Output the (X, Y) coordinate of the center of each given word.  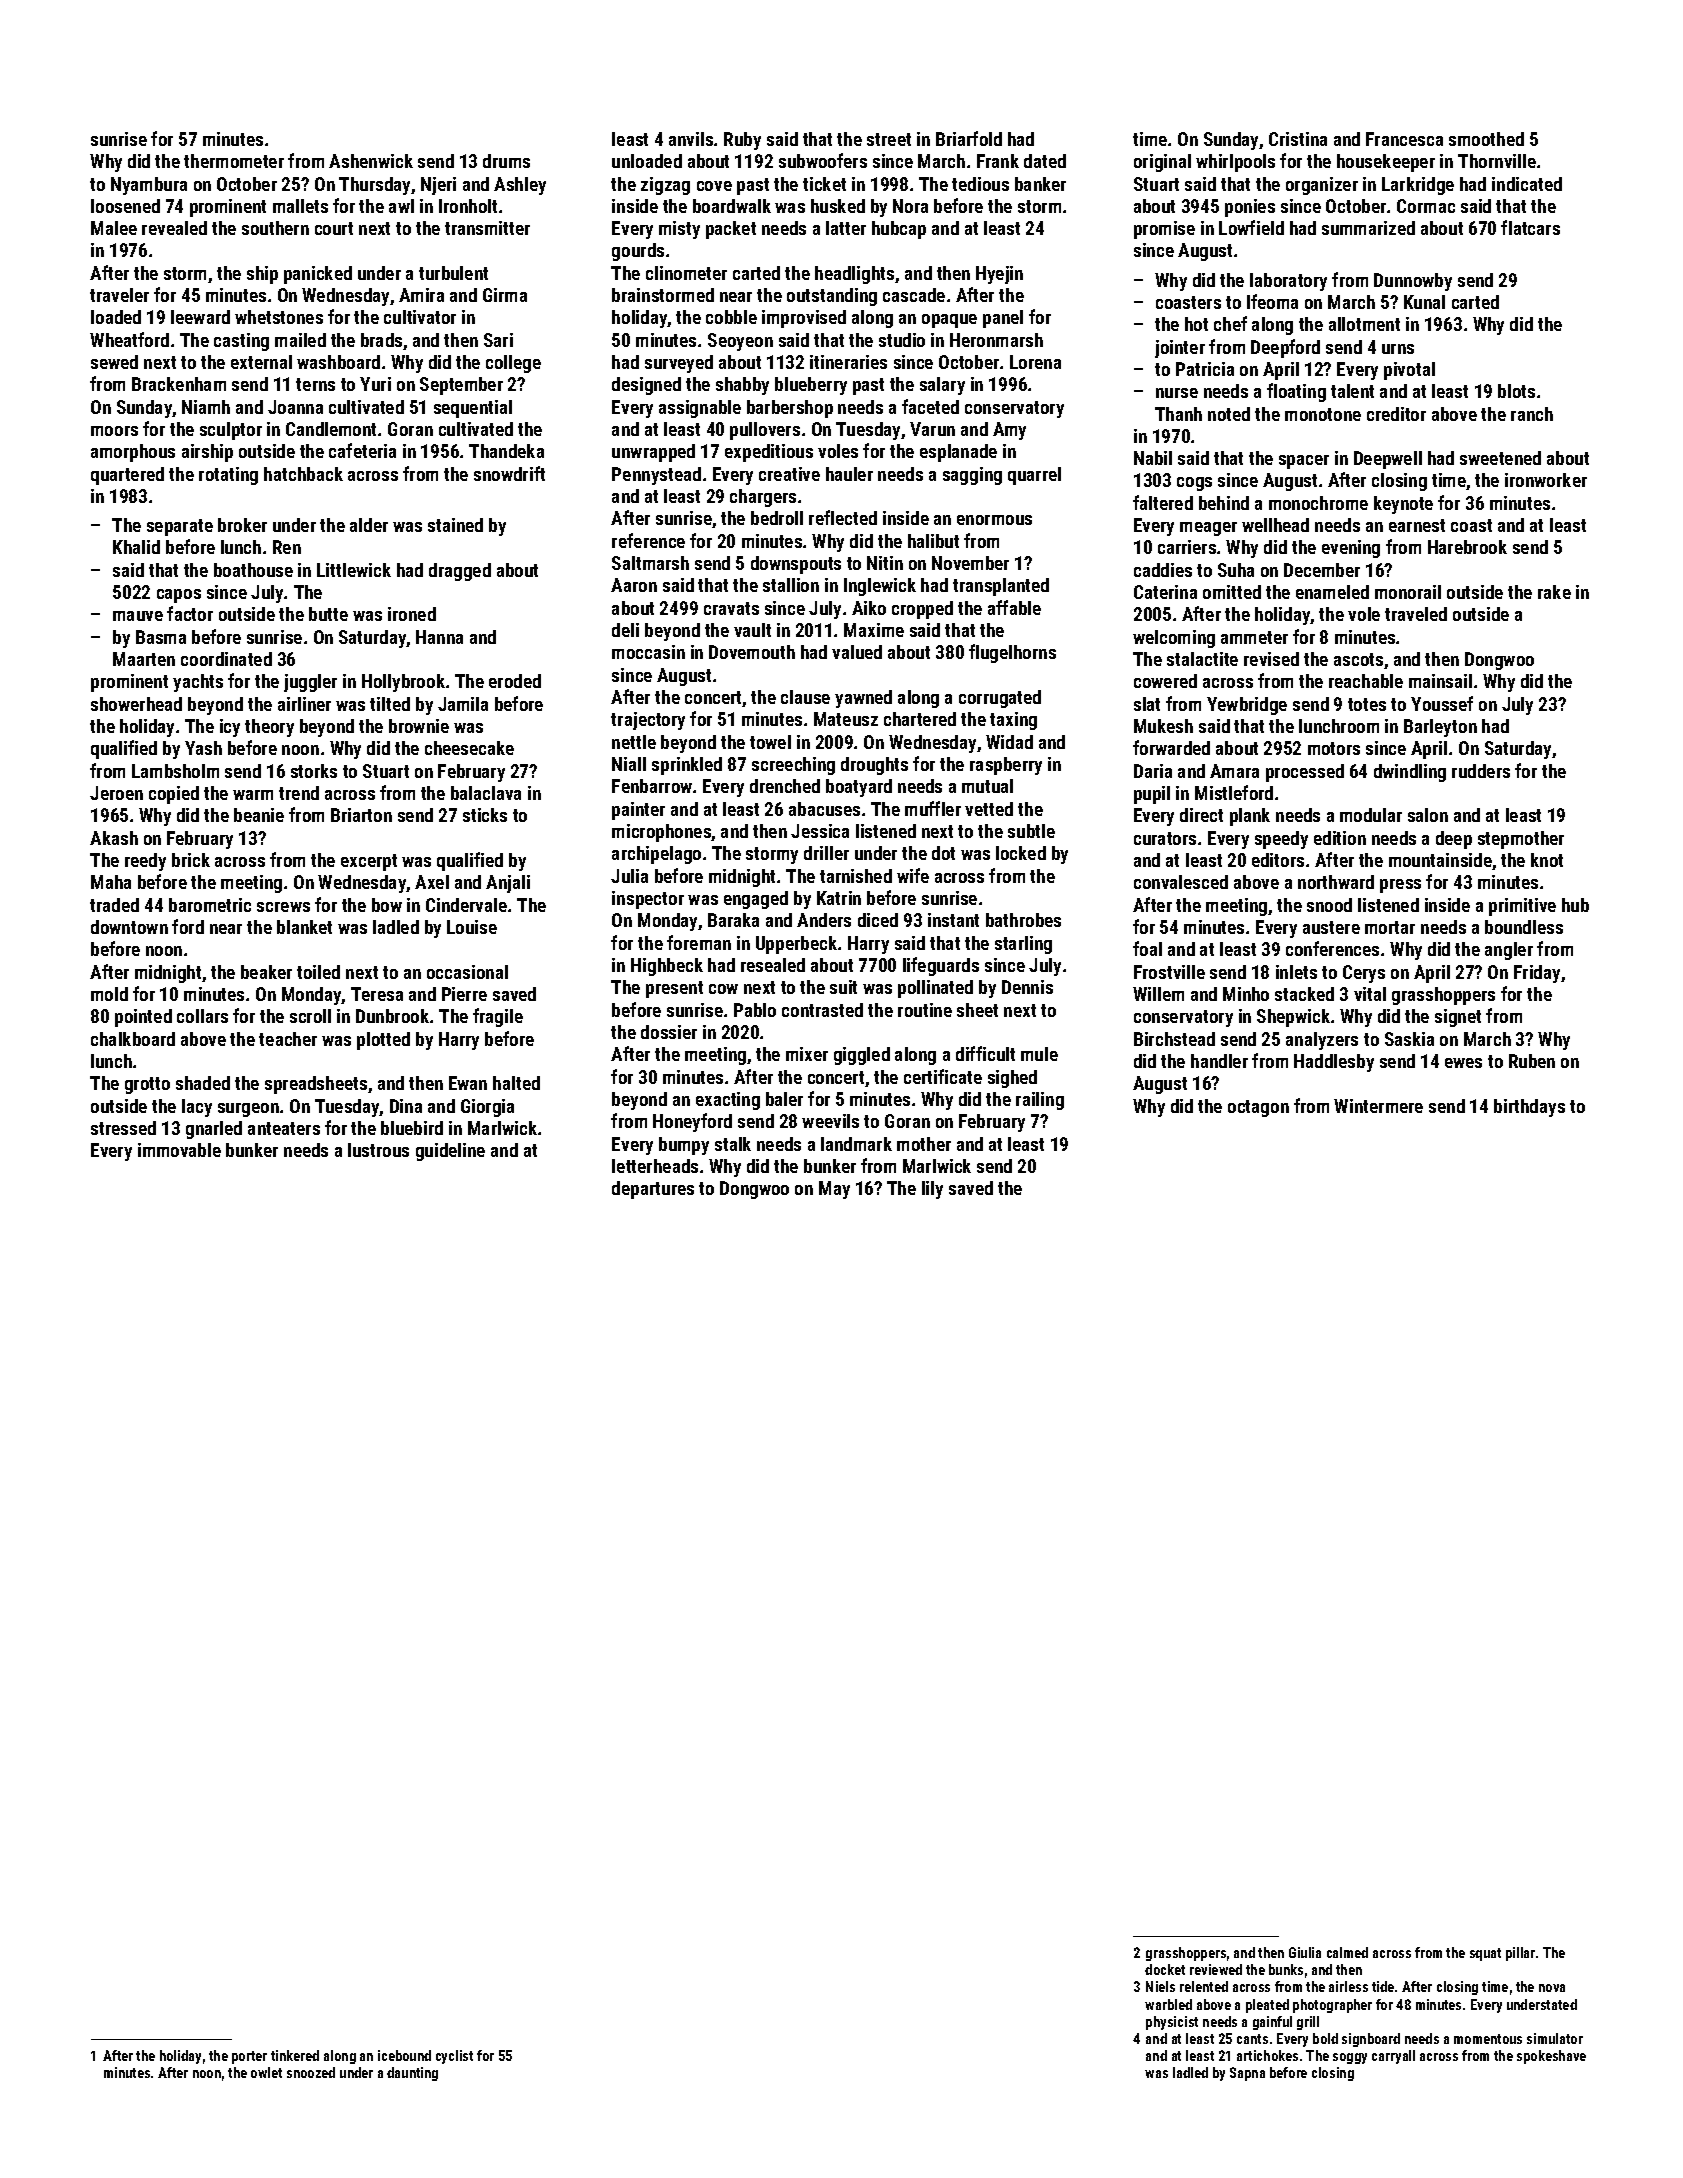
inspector (648, 900)
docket (1165, 1969)
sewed (114, 362)
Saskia (1409, 1039)
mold (109, 994)
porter (249, 2057)
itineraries (848, 362)
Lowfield (1251, 227)
